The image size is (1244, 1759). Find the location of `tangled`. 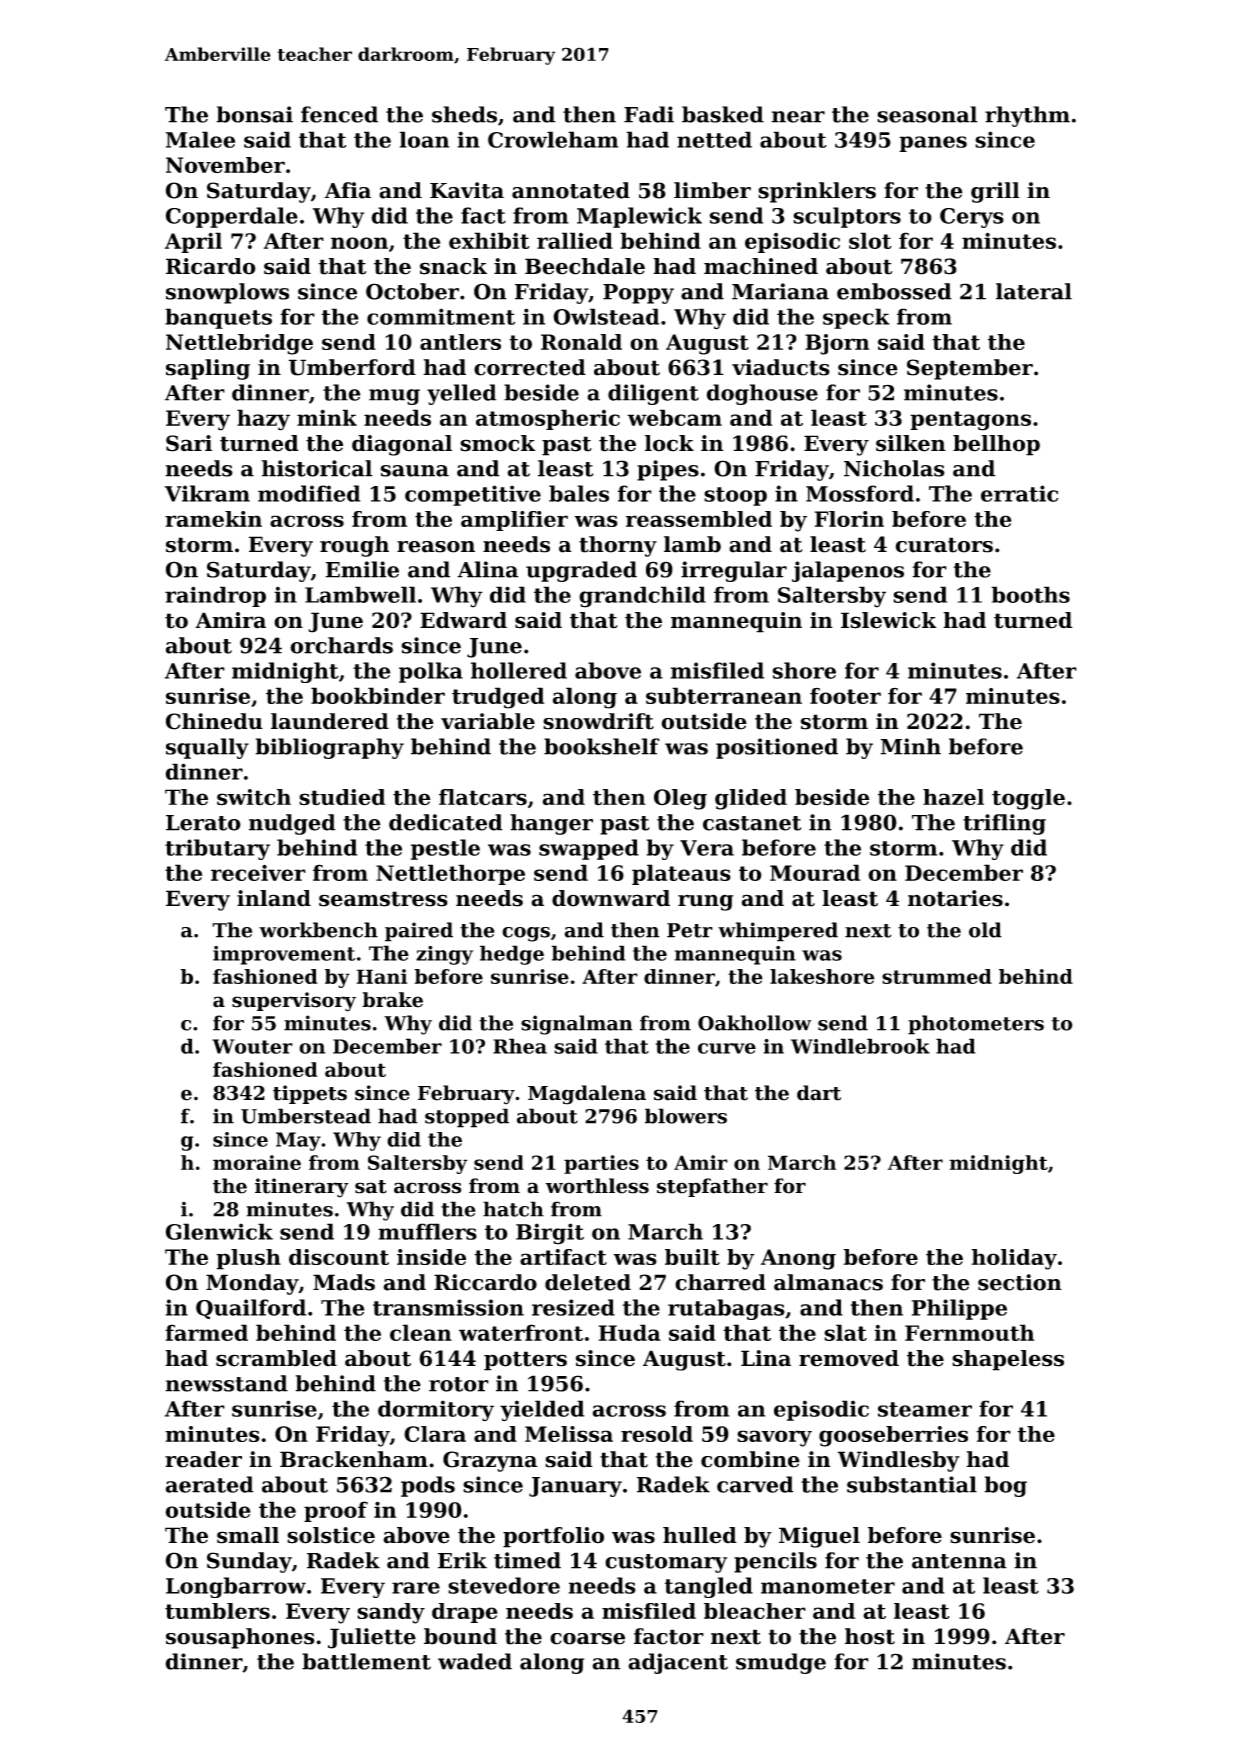

tangled is located at coordinates (709, 1587).
